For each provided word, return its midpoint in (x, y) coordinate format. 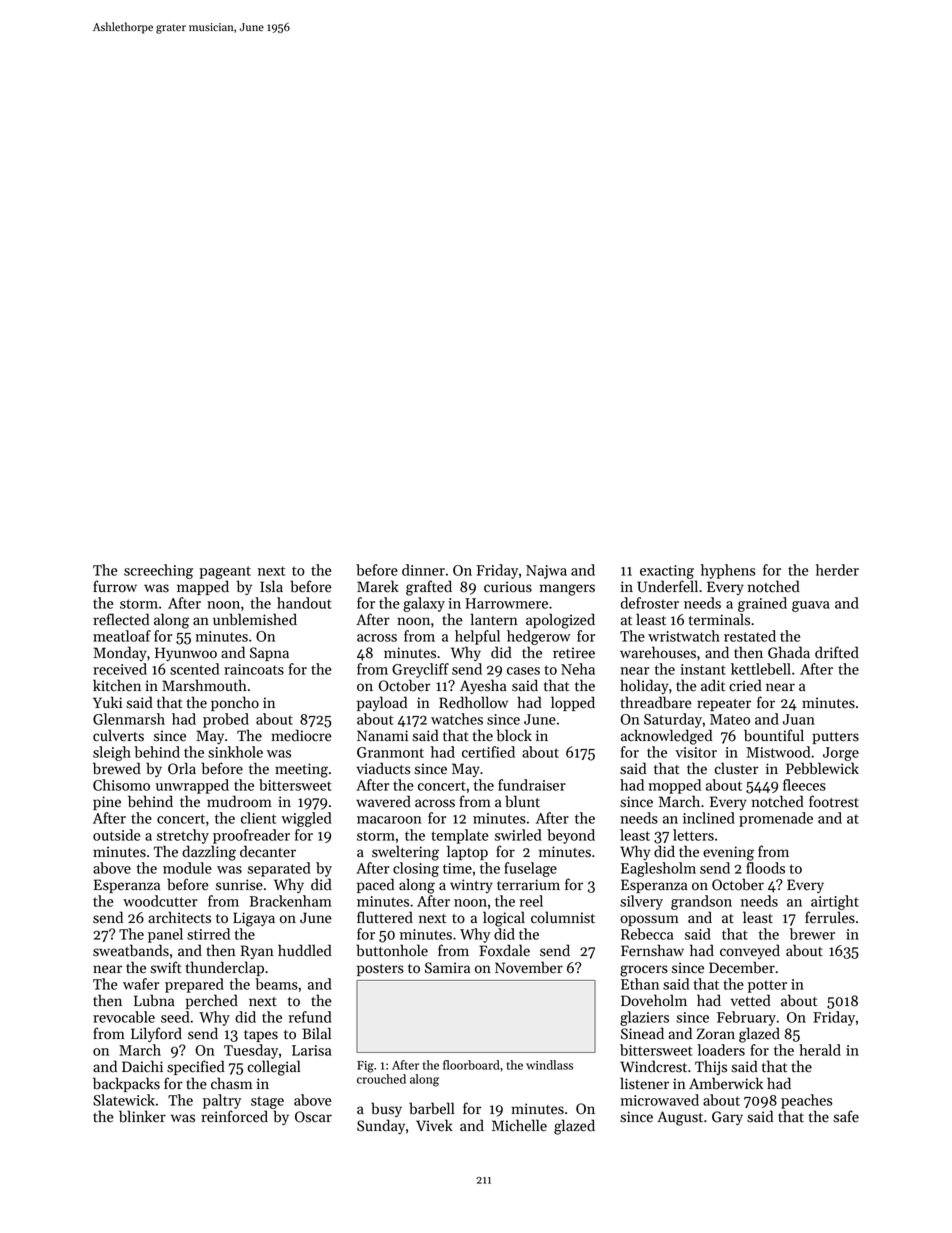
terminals (719, 619)
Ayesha (483, 686)
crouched (381, 1079)
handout (304, 603)
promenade (776, 819)
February (746, 1018)
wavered (383, 801)
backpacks (126, 1084)
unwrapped (192, 786)
